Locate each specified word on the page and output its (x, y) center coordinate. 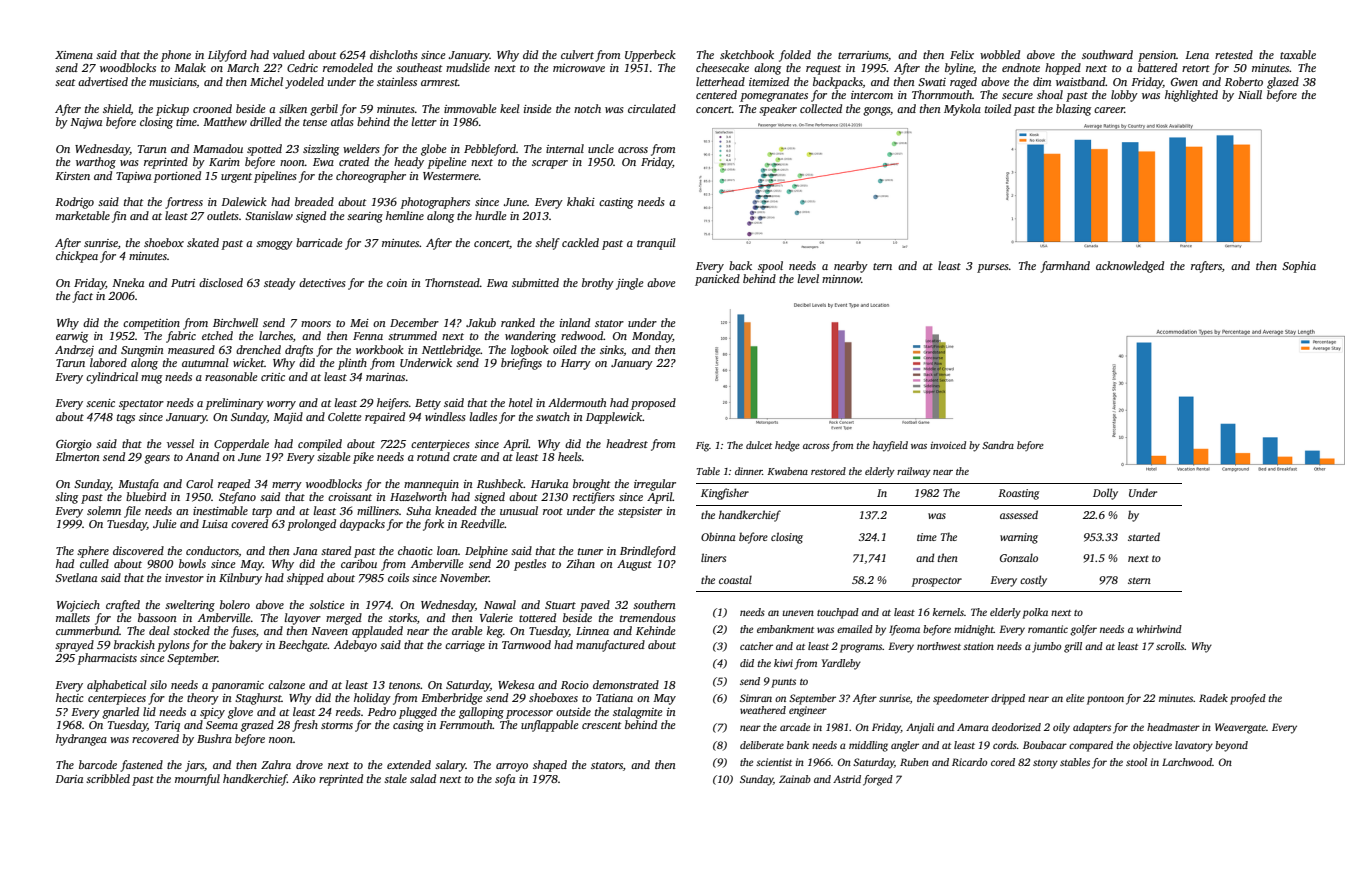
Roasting (1018, 494)
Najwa (86, 123)
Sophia (1299, 267)
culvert (577, 54)
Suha (418, 510)
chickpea (77, 257)
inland (575, 322)
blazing (1073, 110)
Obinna (718, 536)
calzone (286, 684)
